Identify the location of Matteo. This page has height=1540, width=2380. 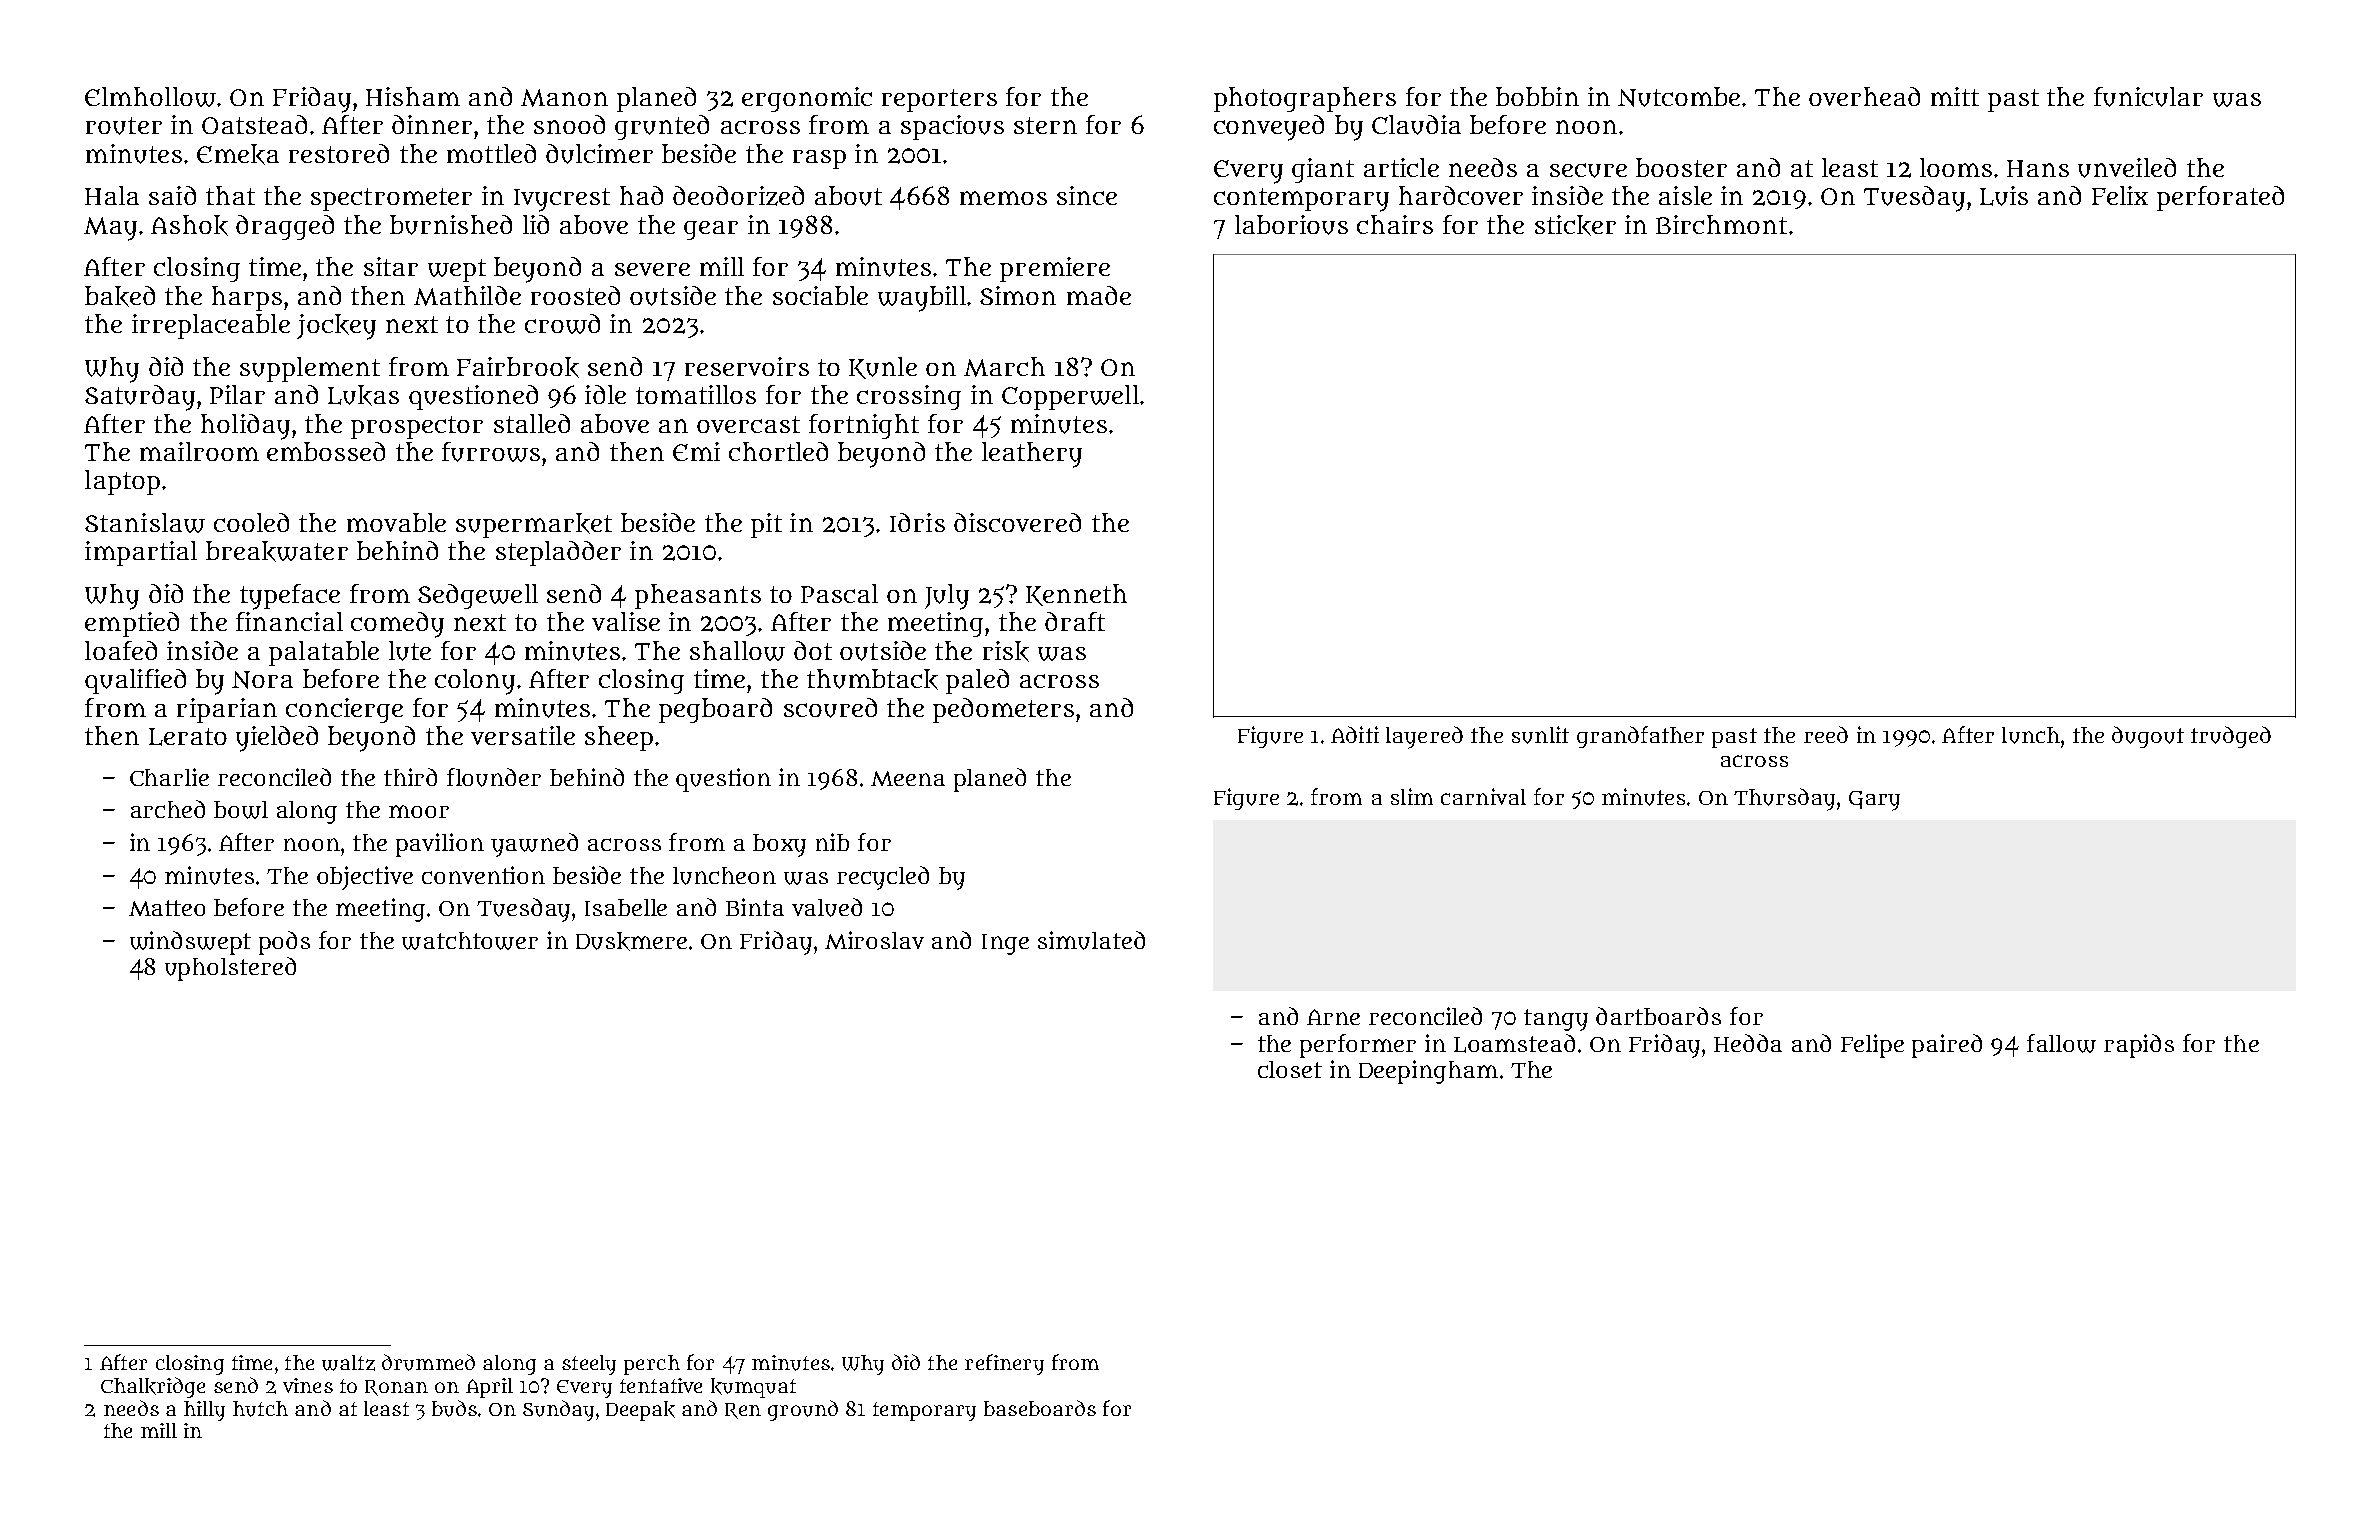
(167, 908).
